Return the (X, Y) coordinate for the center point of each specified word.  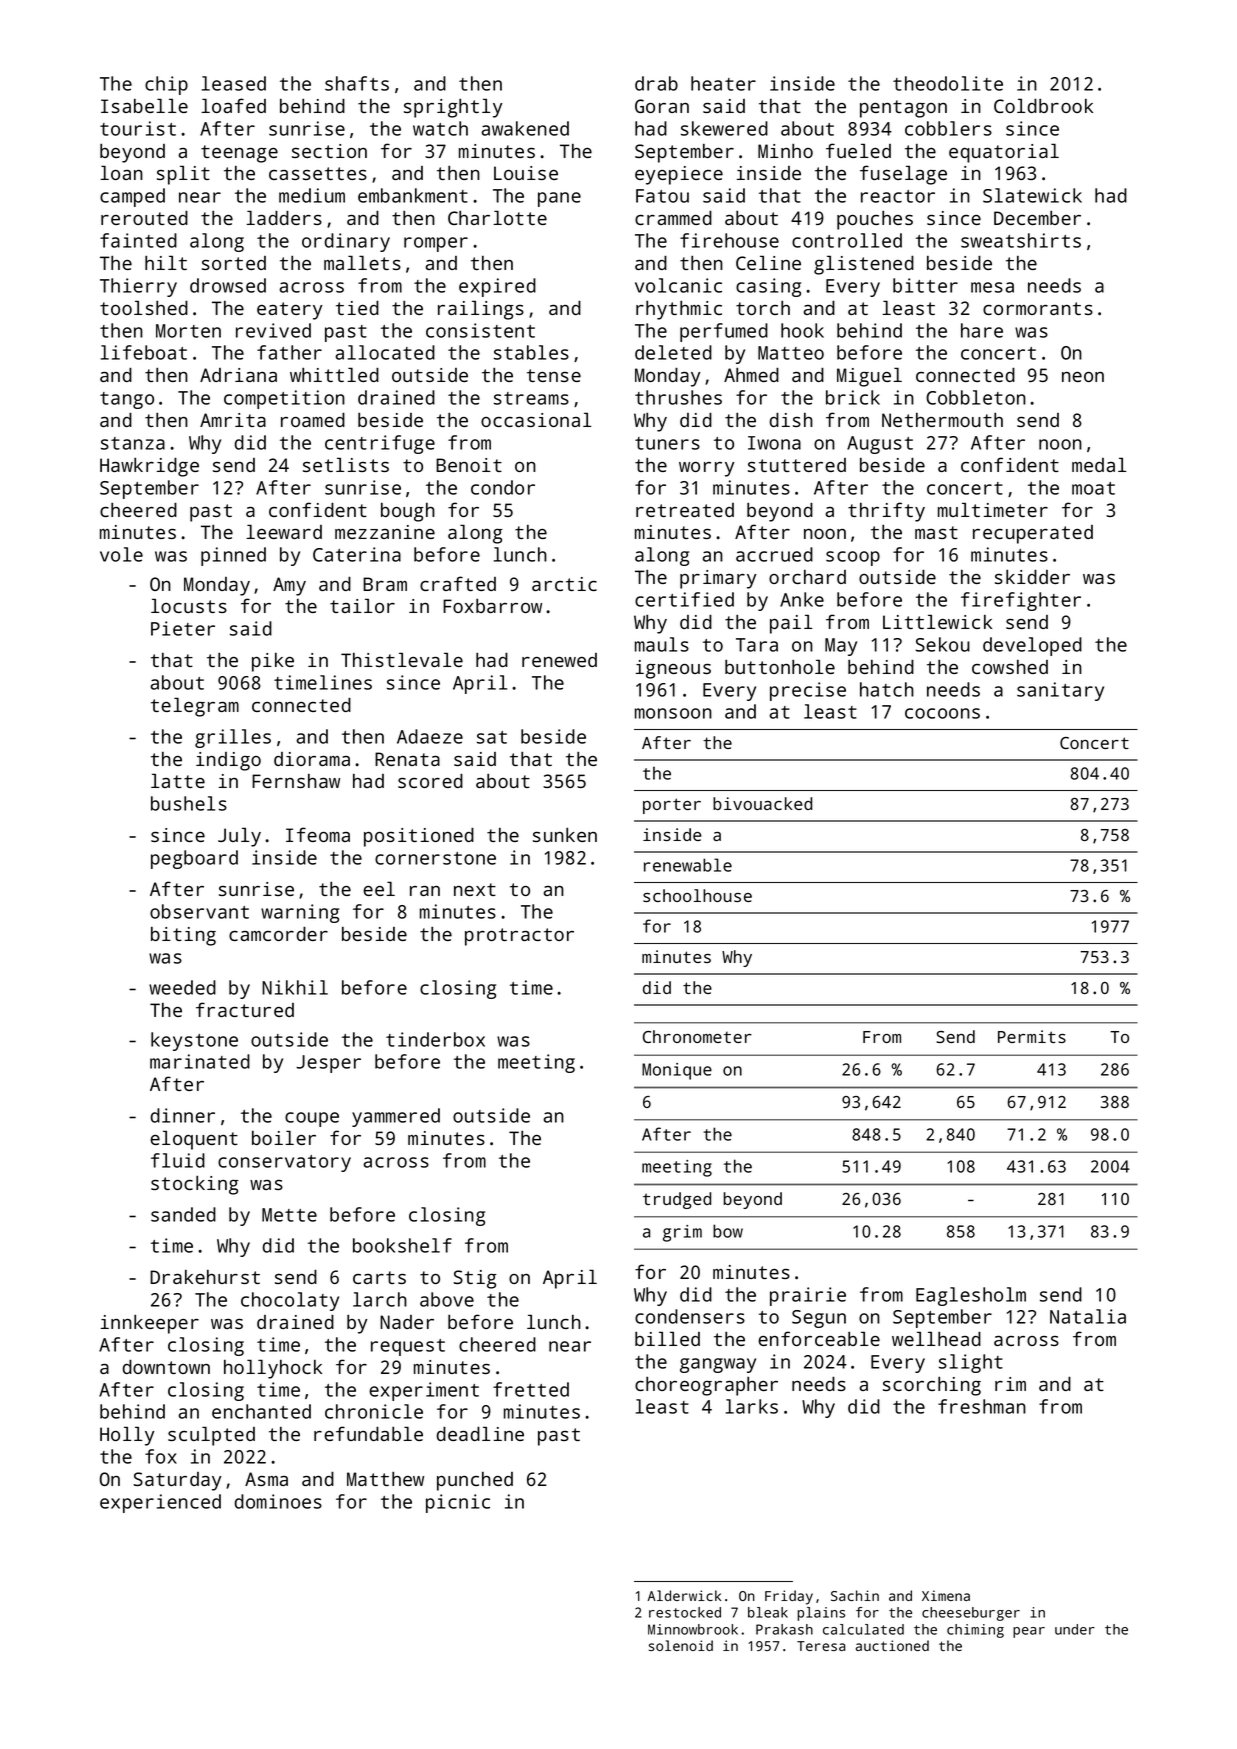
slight (971, 1363)
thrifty (886, 512)
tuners (667, 443)
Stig (475, 1279)
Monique (677, 1071)
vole (121, 554)
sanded (183, 1214)
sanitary (1060, 691)
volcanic (678, 285)
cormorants (1038, 308)
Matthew (385, 1479)
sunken (565, 835)
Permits (1032, 1036)
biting (183, 936)
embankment (413, 195)
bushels (189, 803)
